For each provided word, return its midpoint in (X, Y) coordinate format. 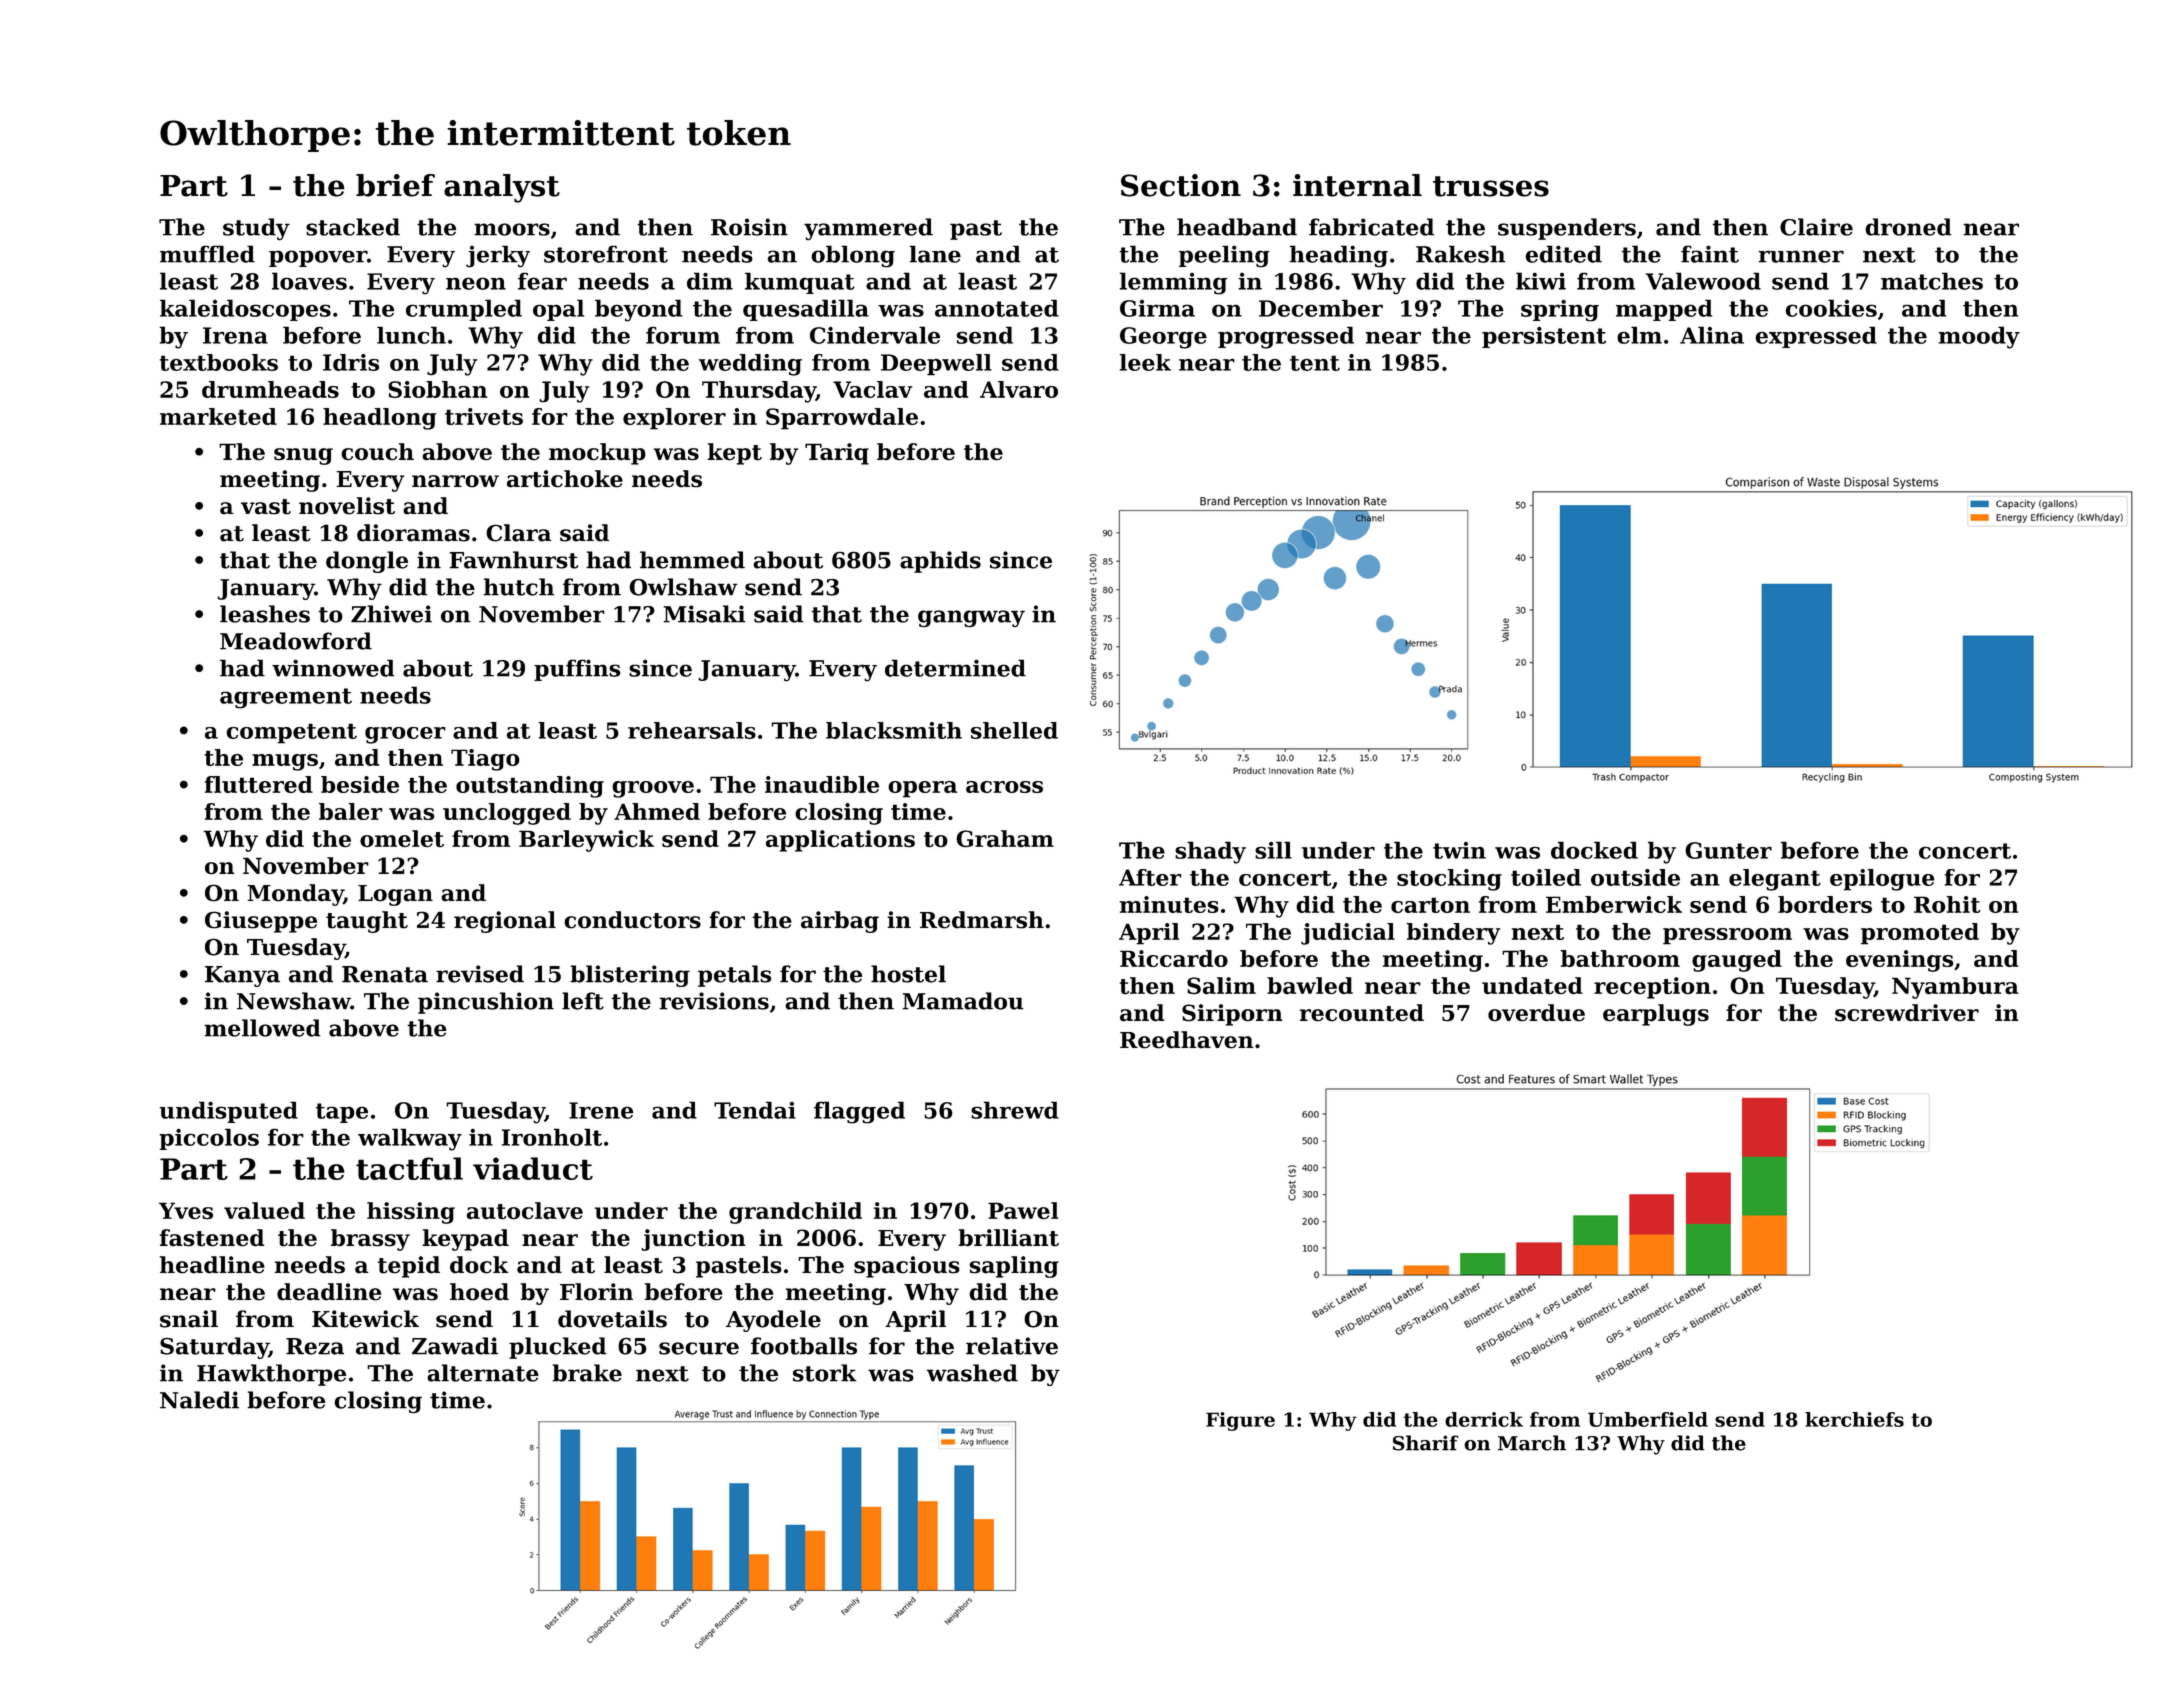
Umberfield (1648, 1419)
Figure (1240, 1421)
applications (840, 841)
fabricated (1371, 227)
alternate (483, 1373)
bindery (1453, 934)
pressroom (1727, 936)
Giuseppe (261, 922)
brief (395, 185)
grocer (405, 735)
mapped (1664, 310)
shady (1210, 852)
